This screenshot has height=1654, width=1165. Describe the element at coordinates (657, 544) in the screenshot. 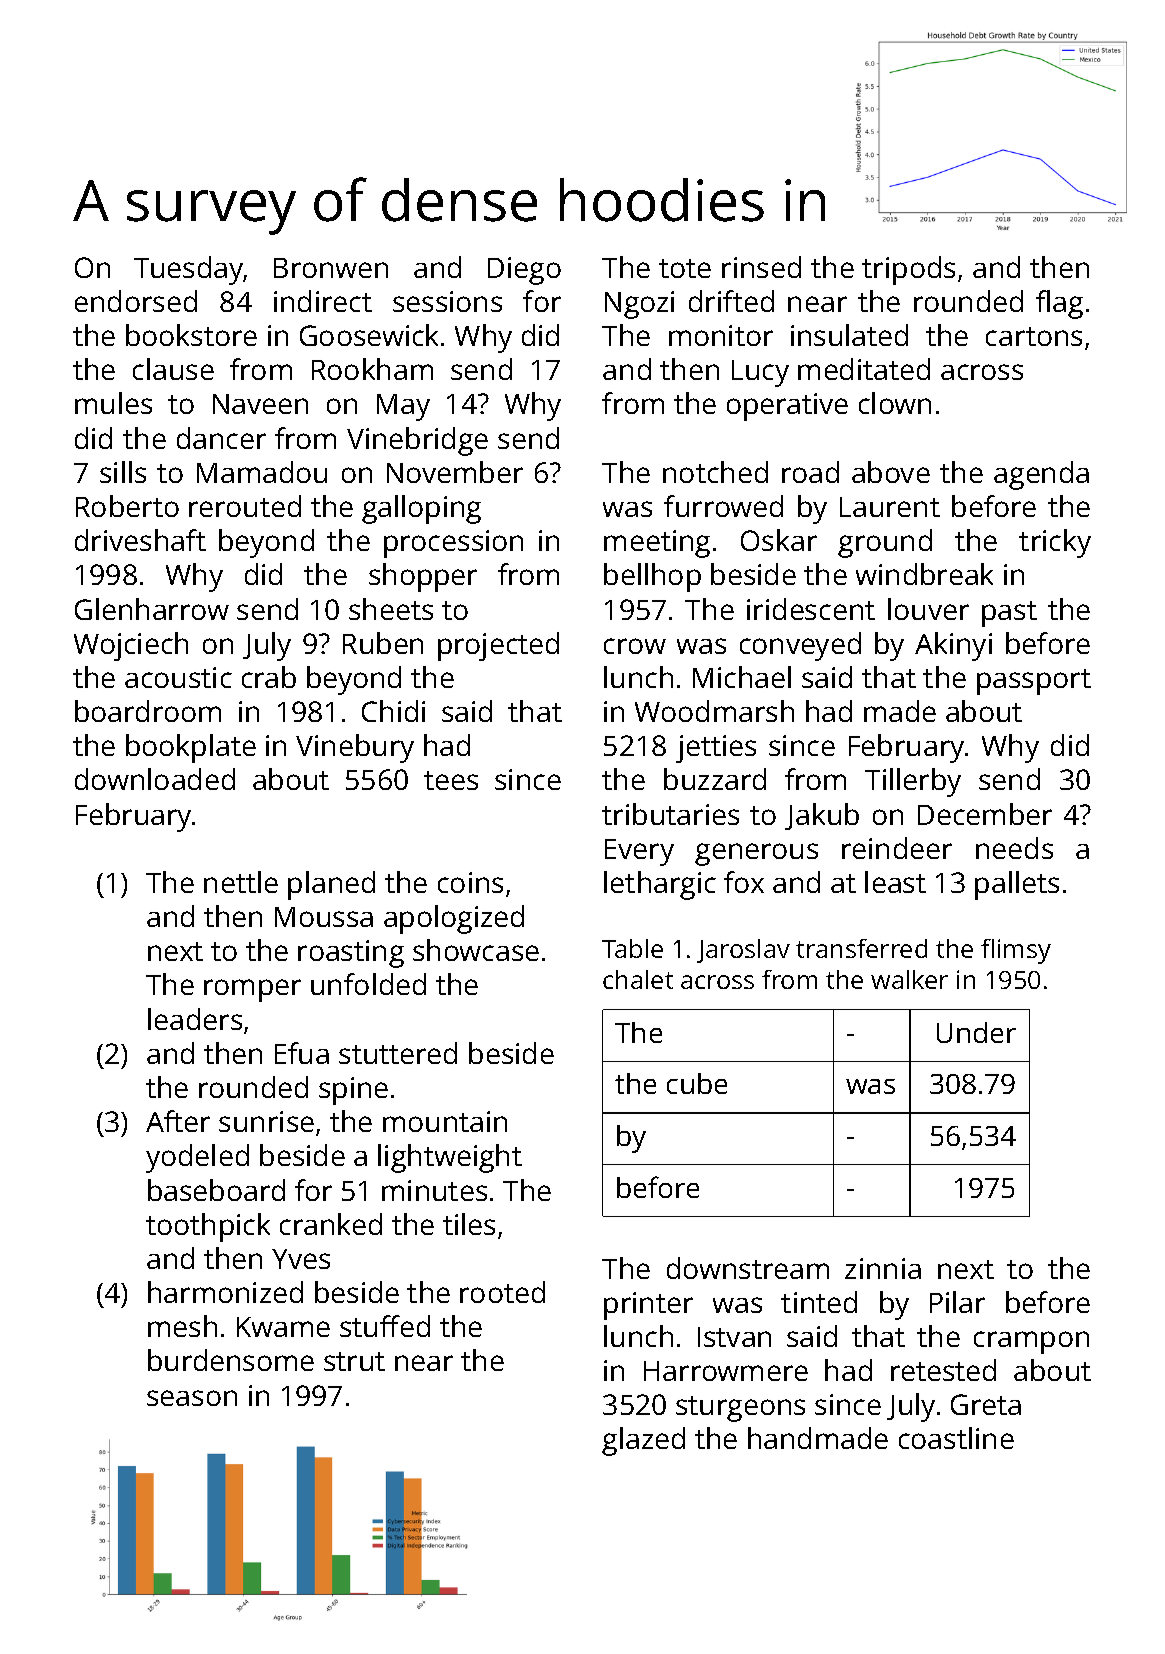

I see `meeting` at that location.
